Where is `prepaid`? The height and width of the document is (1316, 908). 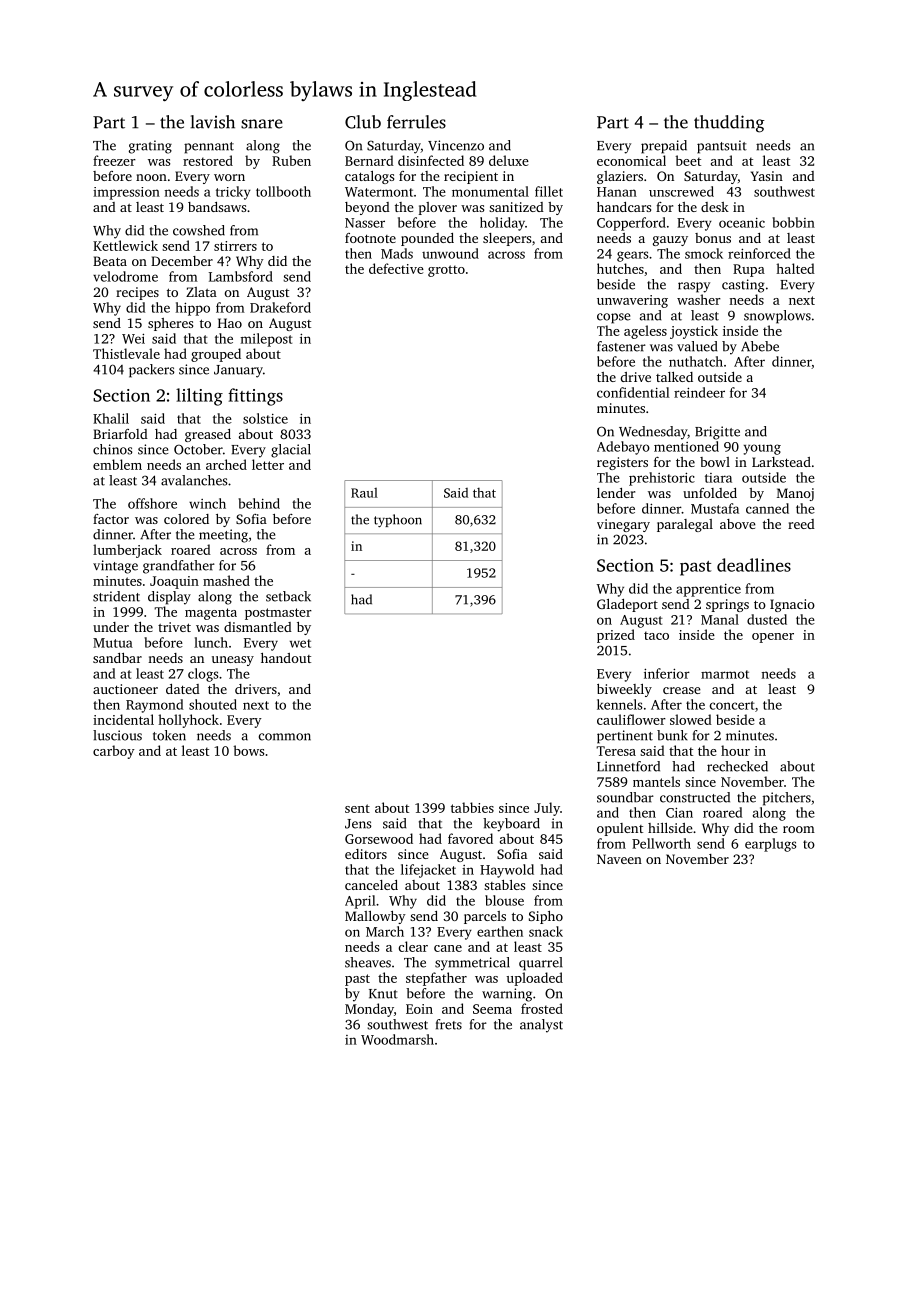
prepaid is located at coordinates (664, 147).
